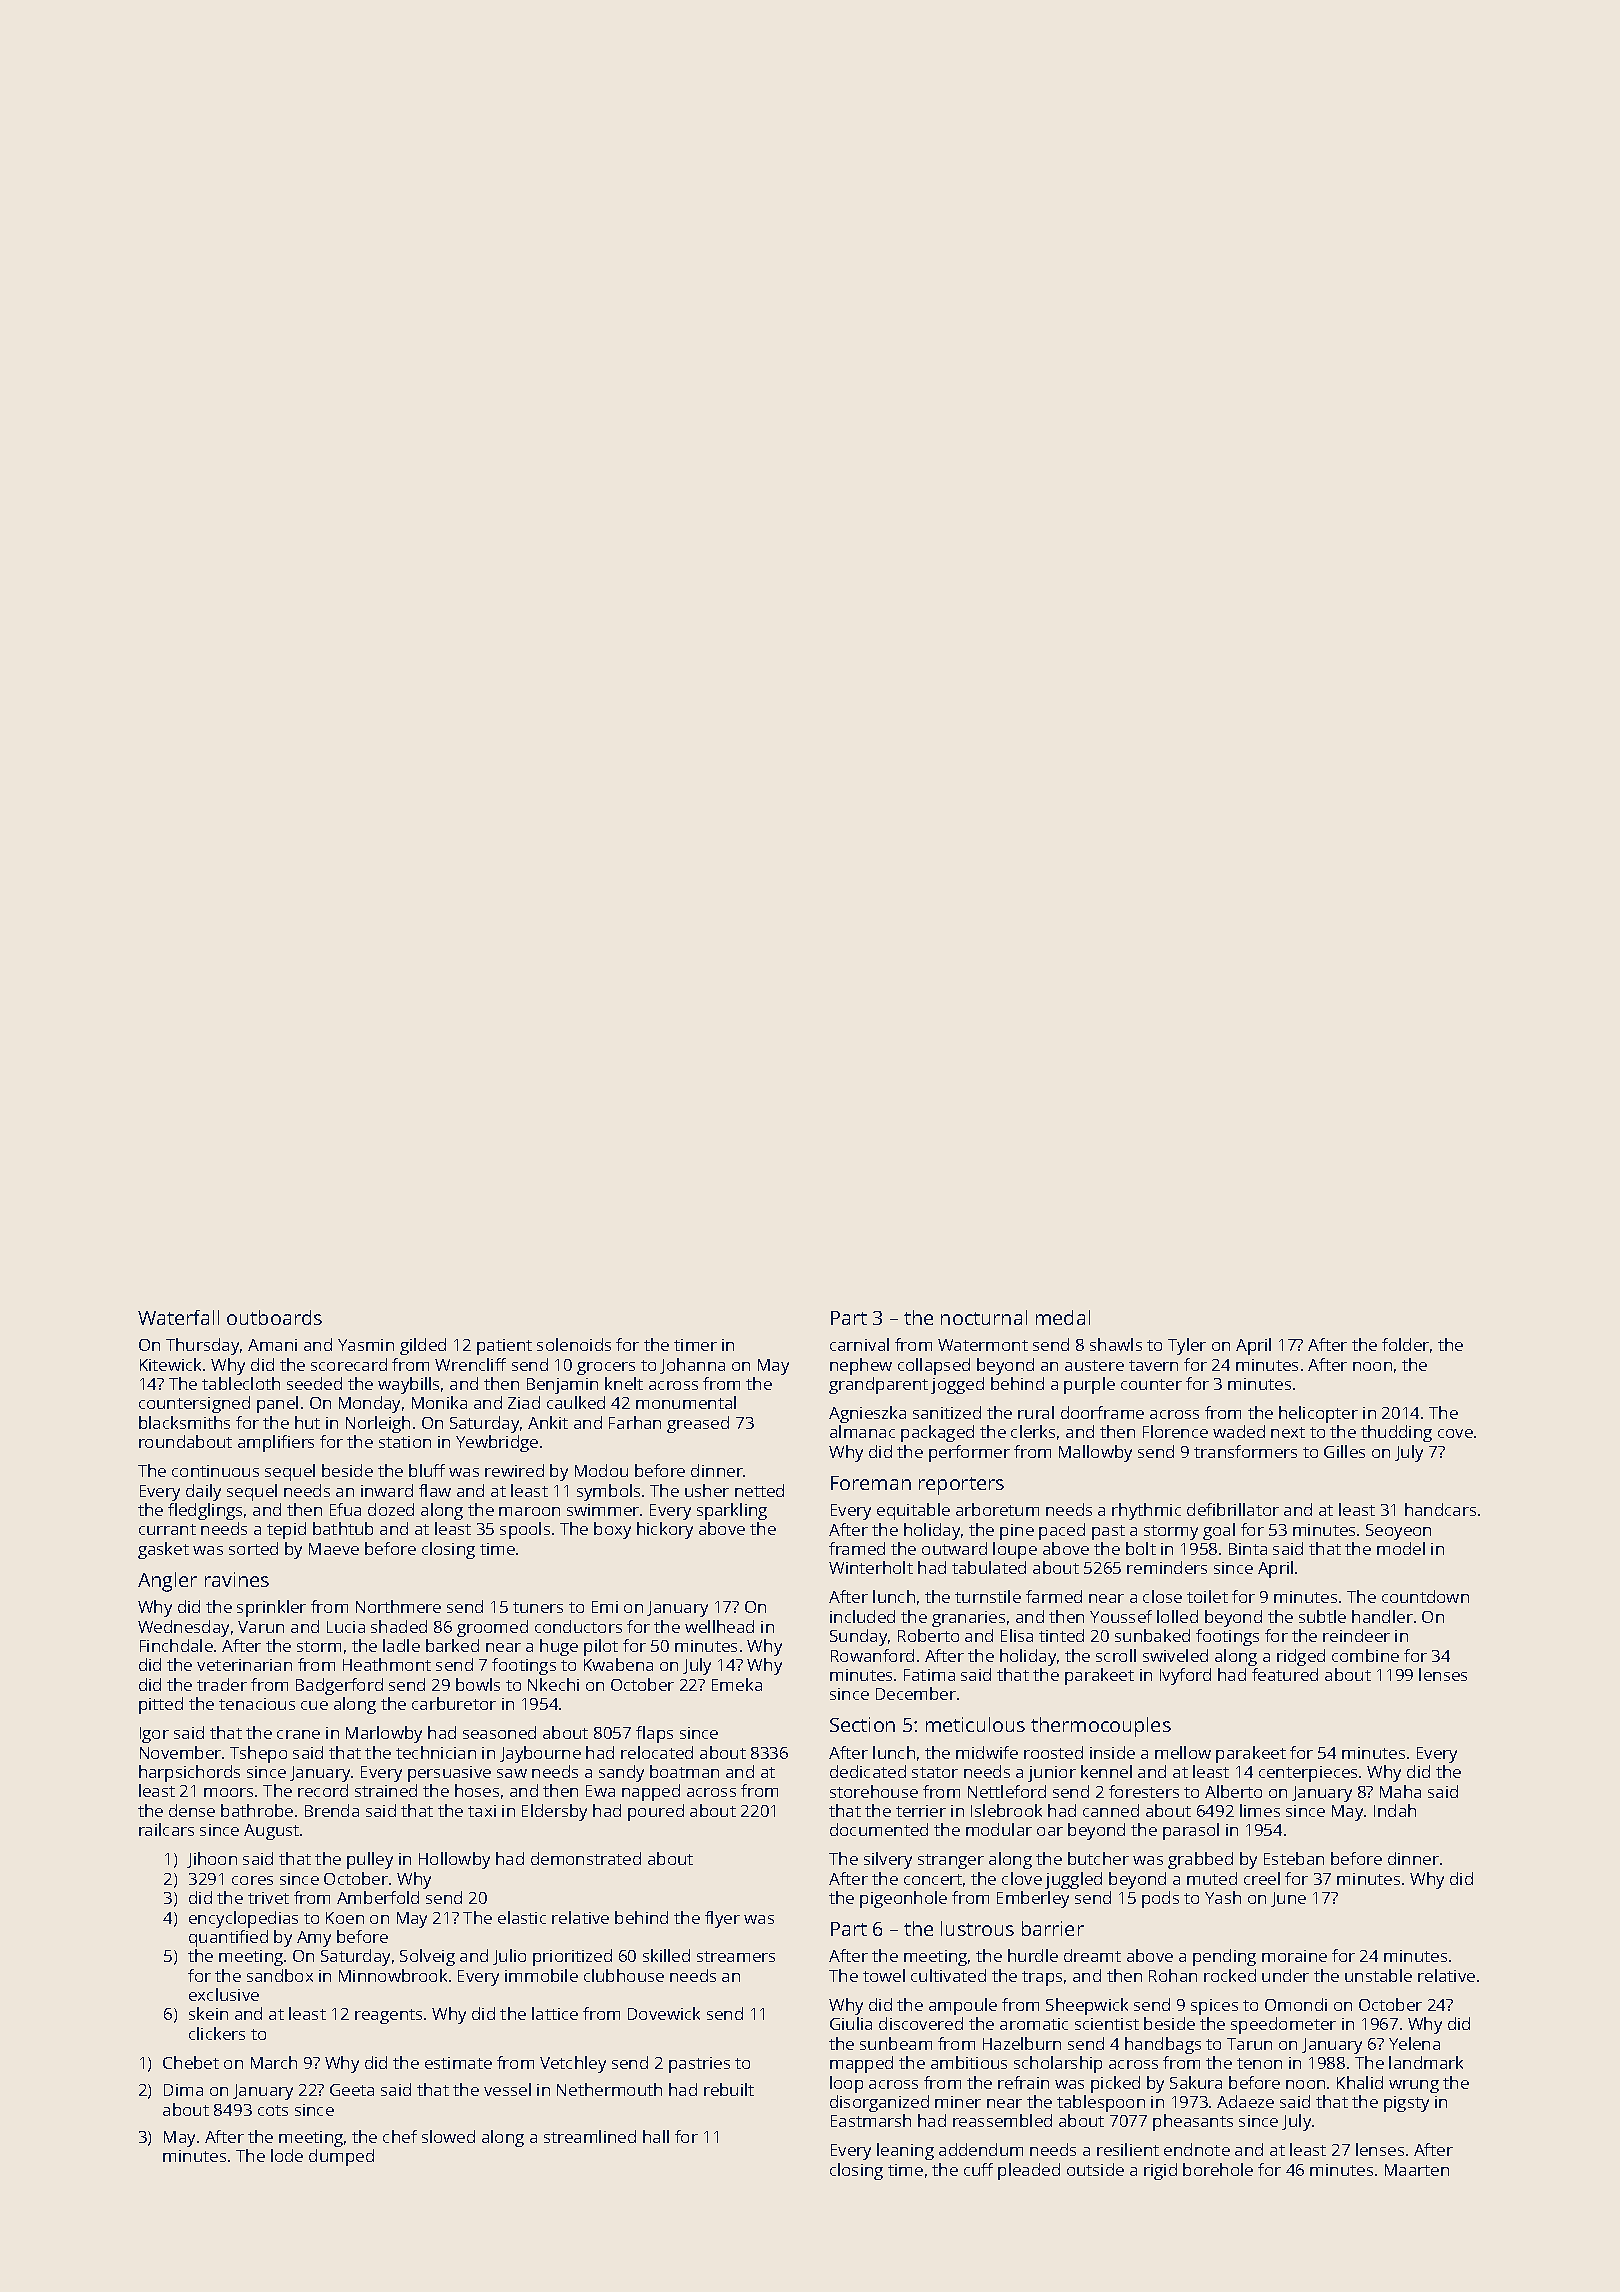  Describe the element at coordinates (984, 1317) in the screenshot. I see `nocturnal` at that location.
